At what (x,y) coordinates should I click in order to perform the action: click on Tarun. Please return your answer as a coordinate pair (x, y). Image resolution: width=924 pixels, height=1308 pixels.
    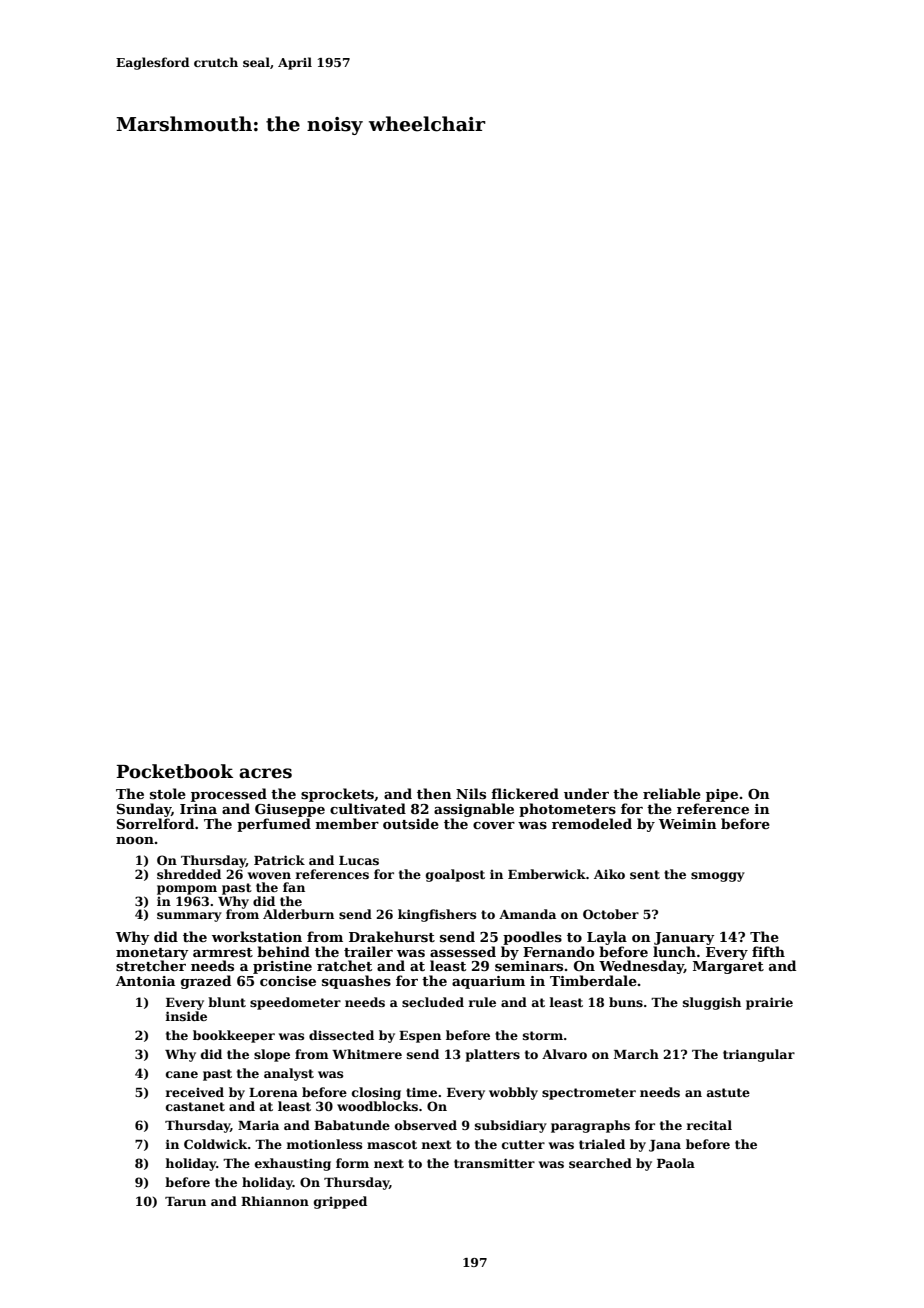
    Looking at the image, I should click on (185, 1201).
